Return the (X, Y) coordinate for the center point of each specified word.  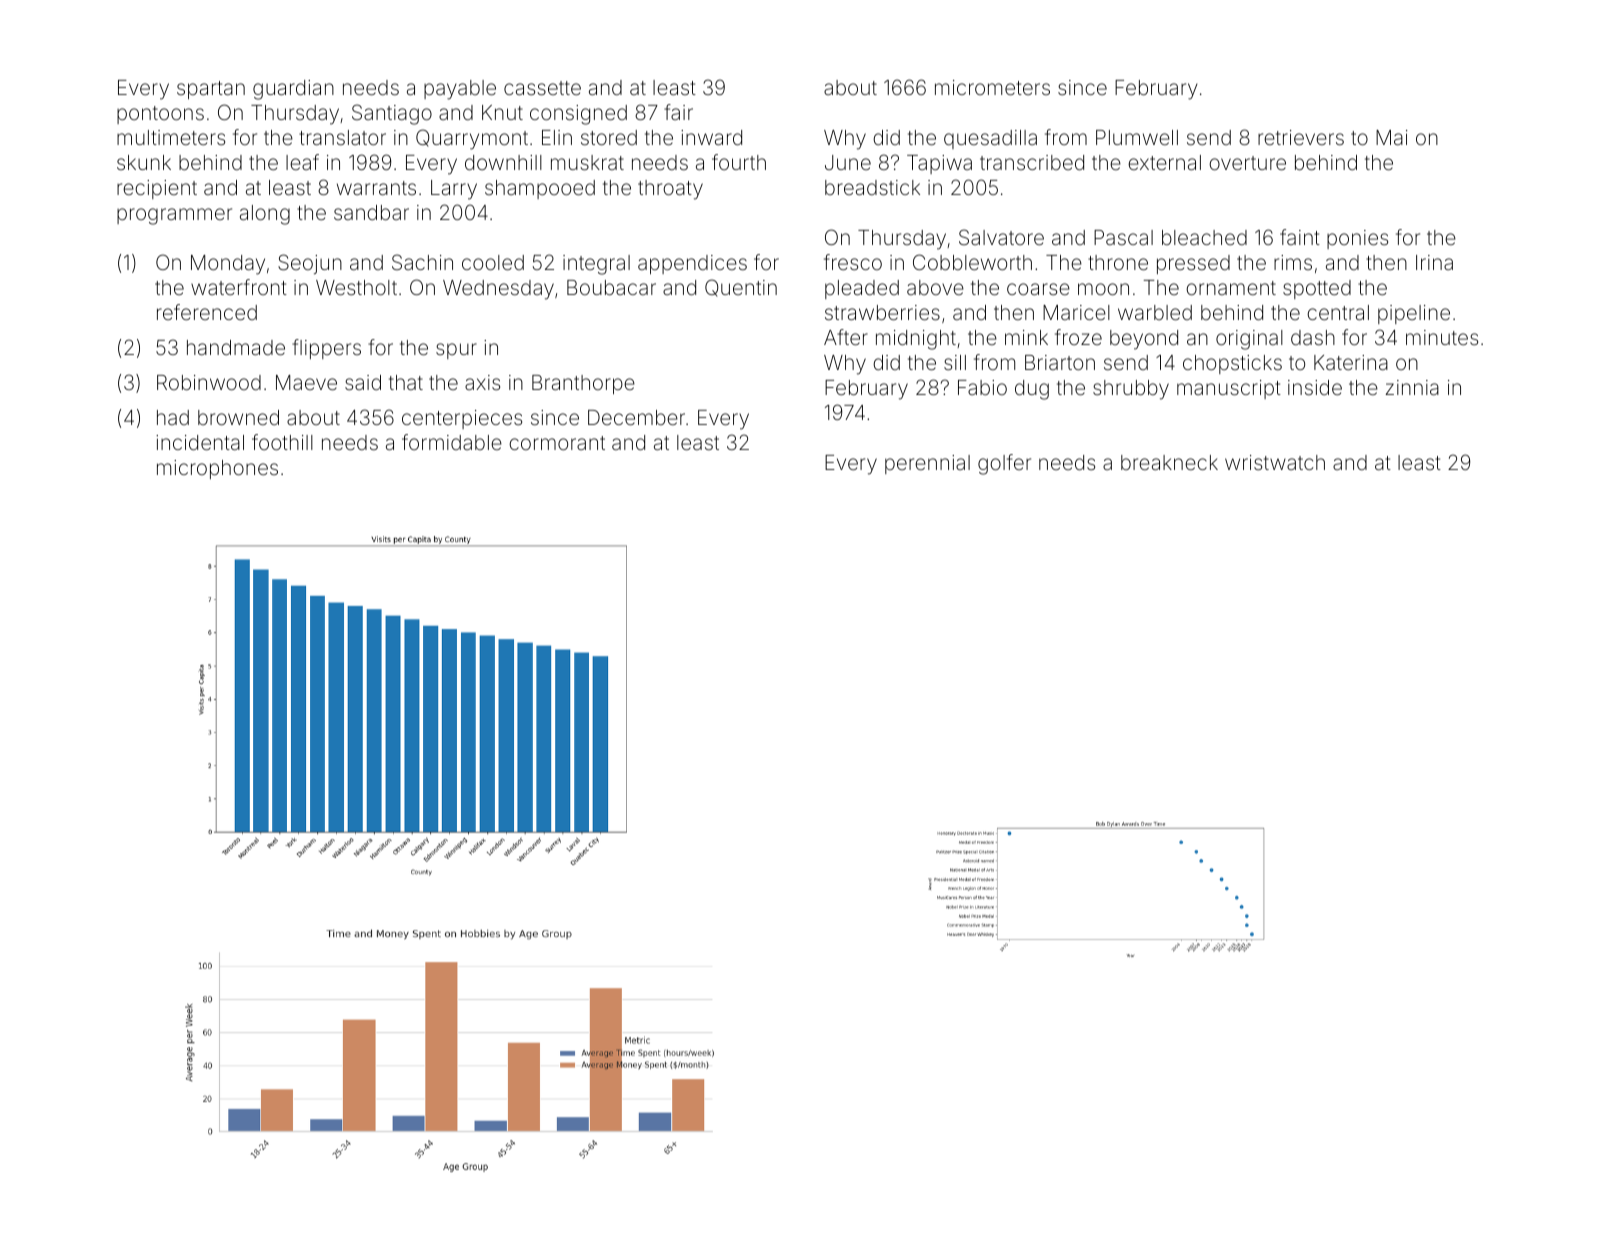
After (846, 337)
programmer (174, 216)
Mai (1392, 137)
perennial (927, 464)
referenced (207, 312)
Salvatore (1001, 237)
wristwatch (1275, 462)
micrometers (992, 87)
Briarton (1060, 362)
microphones (217, 469)
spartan (211, 90)
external (1164, 162)
